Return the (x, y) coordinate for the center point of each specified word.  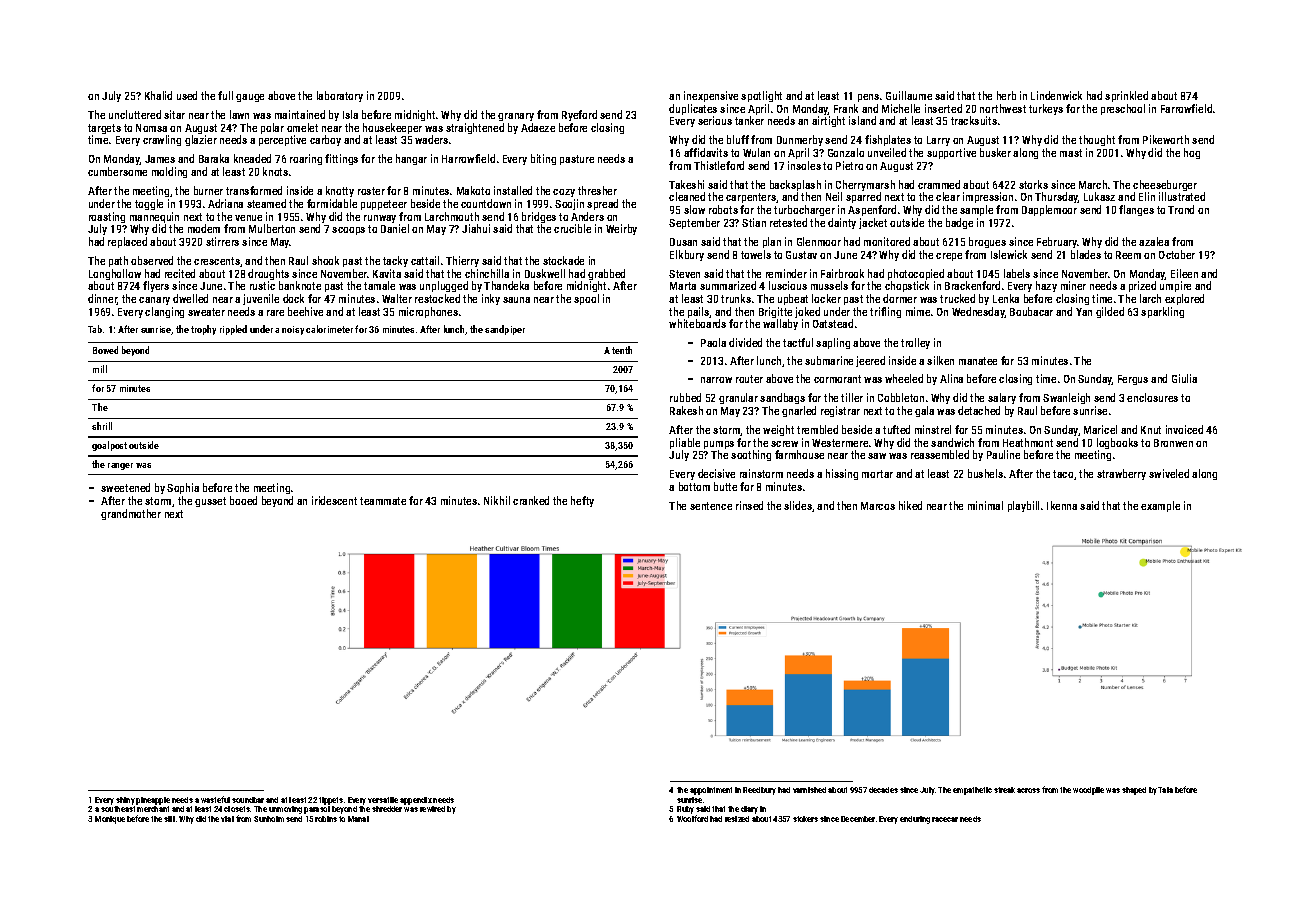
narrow (716, 380)
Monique (110, 820)
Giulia (1184, 378)
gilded (1110, 312)
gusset (210, 502)
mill (100, 369)
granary (516, 117)
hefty (582, 501)
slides (798, 505)
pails (699, 312)
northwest (1003, 108)
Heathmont (1028, 442)
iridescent (334, 500)
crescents (217, 261)
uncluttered (135, 114)
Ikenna (1062, 505)
